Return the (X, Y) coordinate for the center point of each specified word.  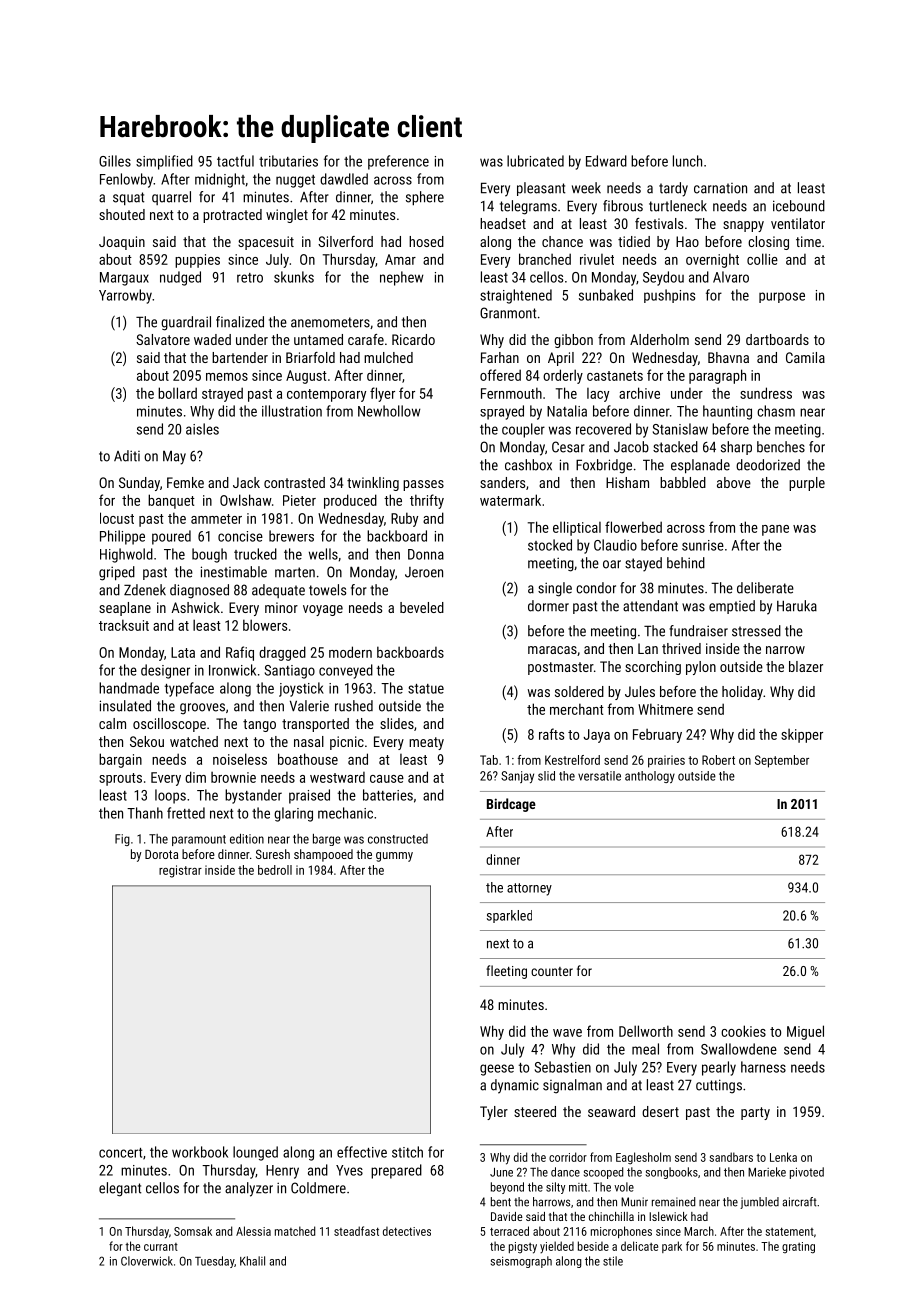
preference (398, 162)
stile (613, 1261)
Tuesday (214, 1262)
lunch (687, 161)
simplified (164, 162)
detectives (407, 1231)
